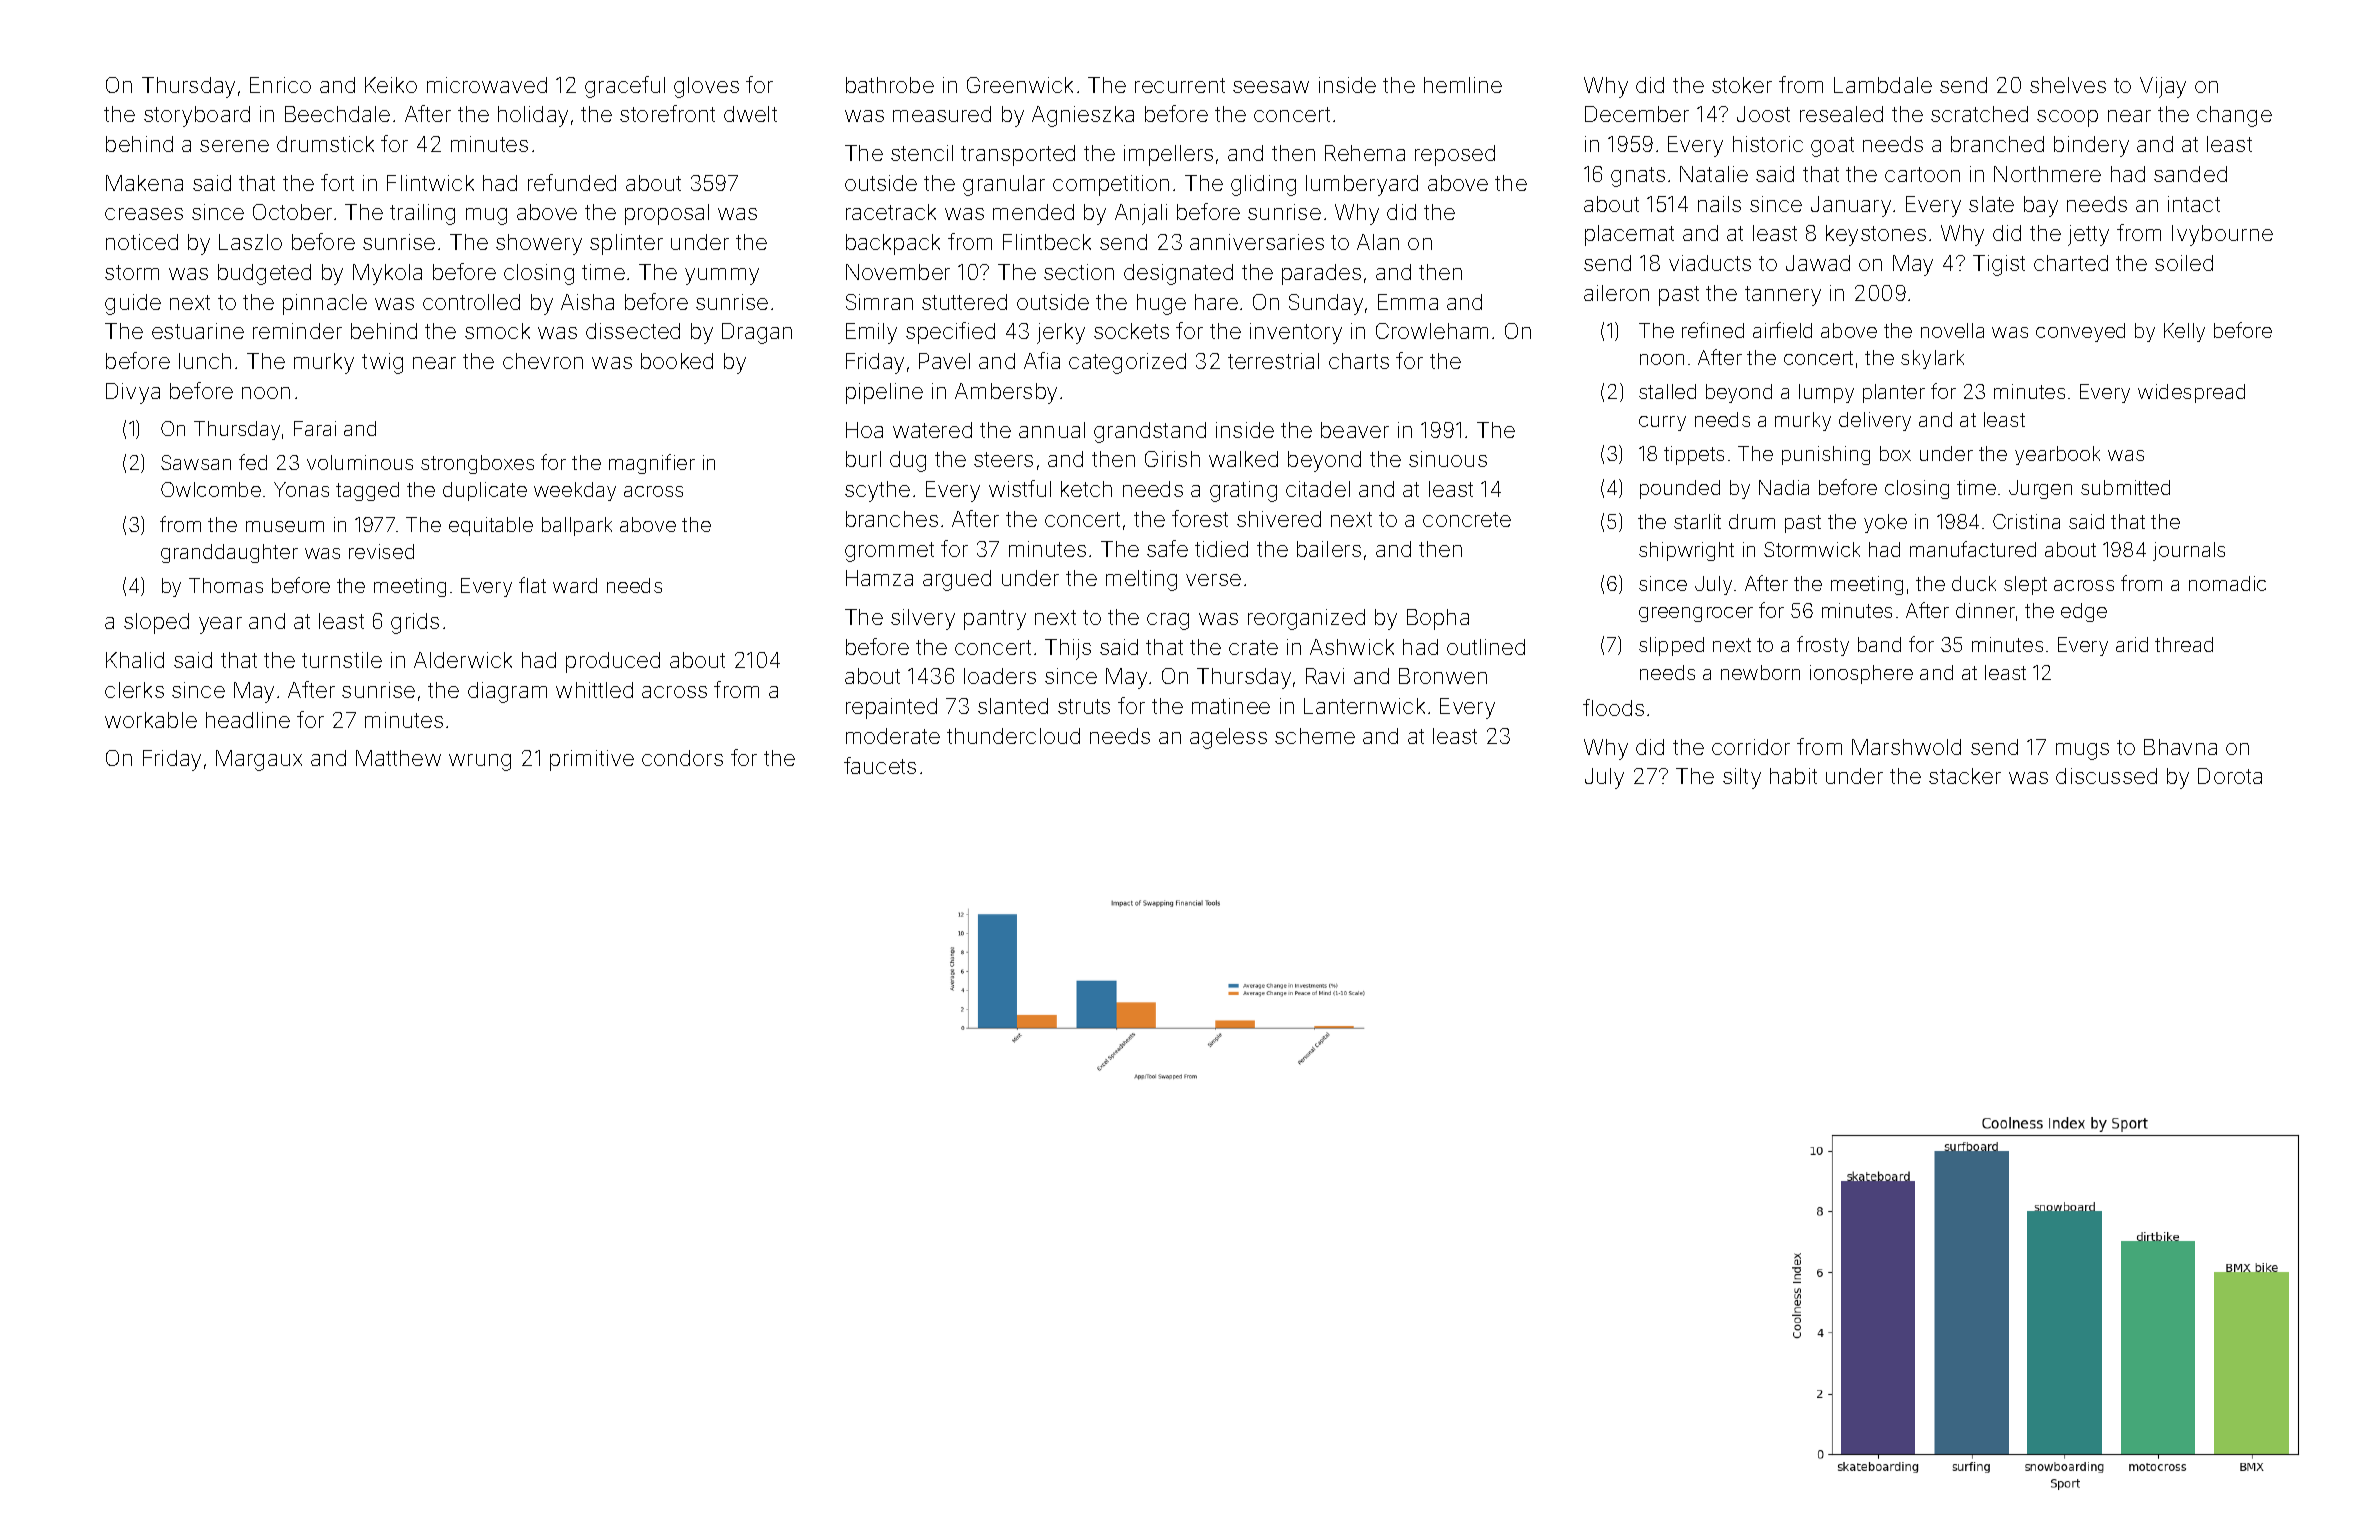 Image resolution: width=2380 pixels, height=1540 pixels. I want to click on keystones, so click(1876, 235).
